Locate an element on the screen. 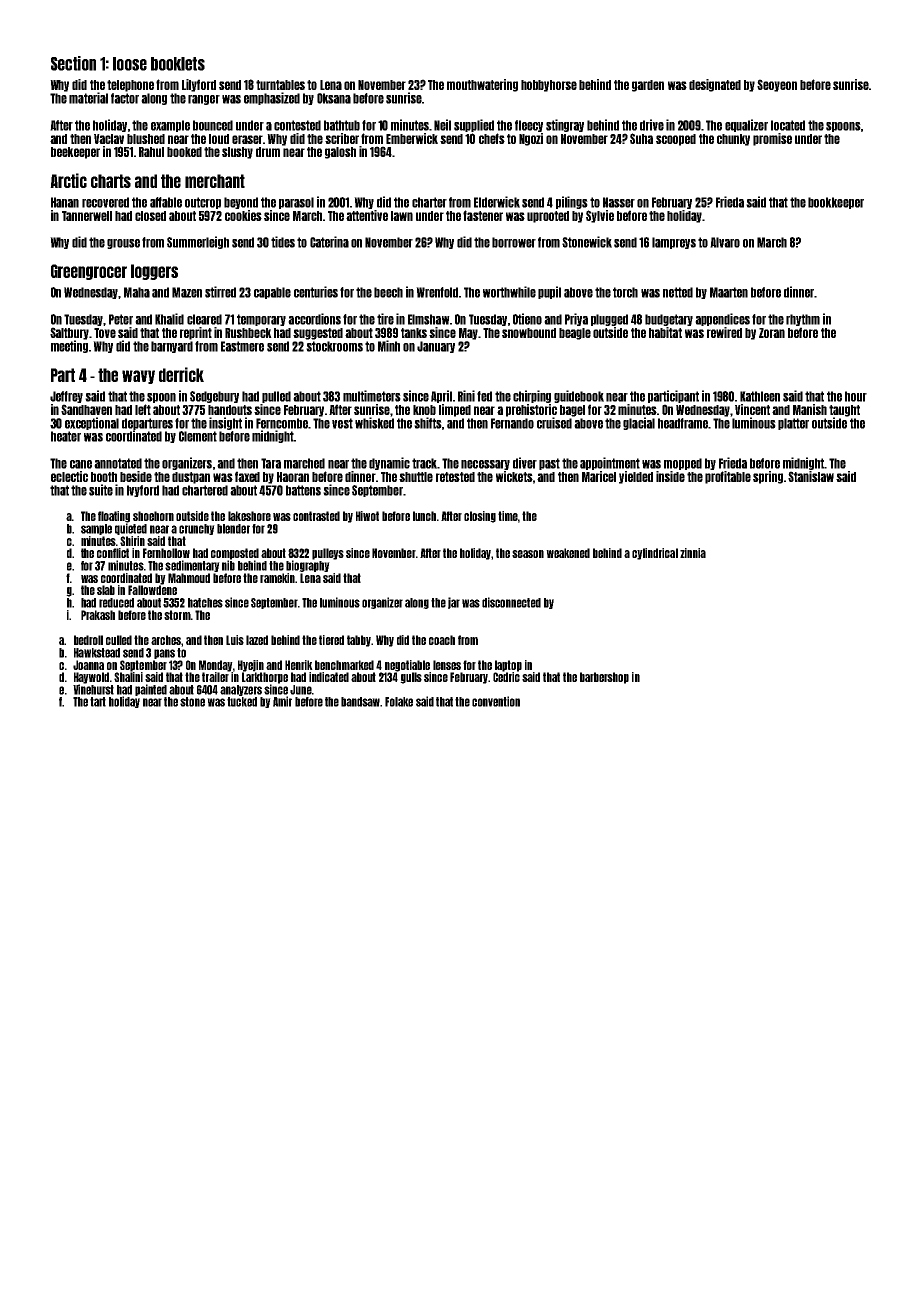 Image resolution: width=924 pixels, height=1308 pixels. Stanislaw is located at coordinates (811, 476).
